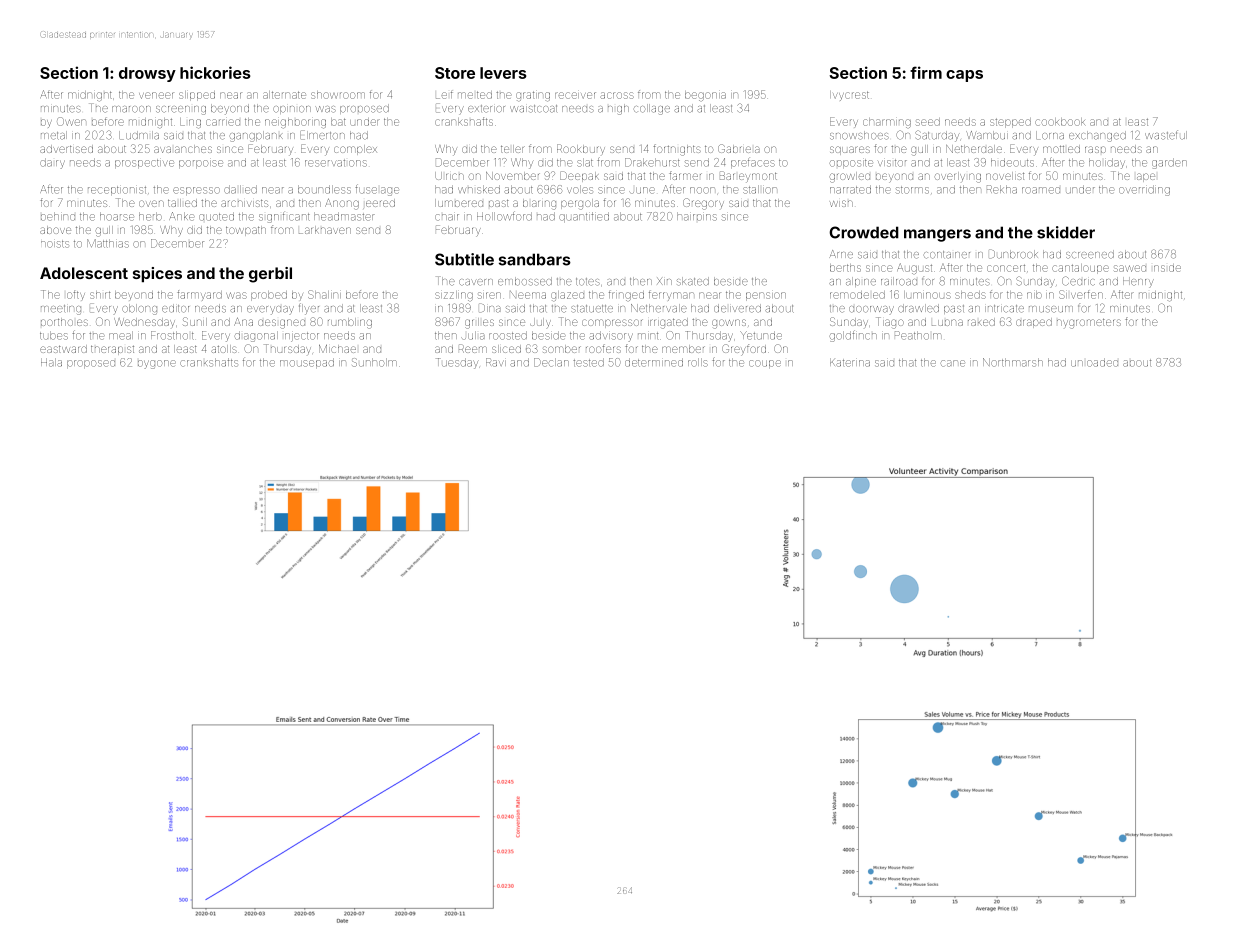 This screenshot has height=952, width=1233. Describe the element at coordinates (215, 72) in the screenshot. I see `hickories` at that location.
